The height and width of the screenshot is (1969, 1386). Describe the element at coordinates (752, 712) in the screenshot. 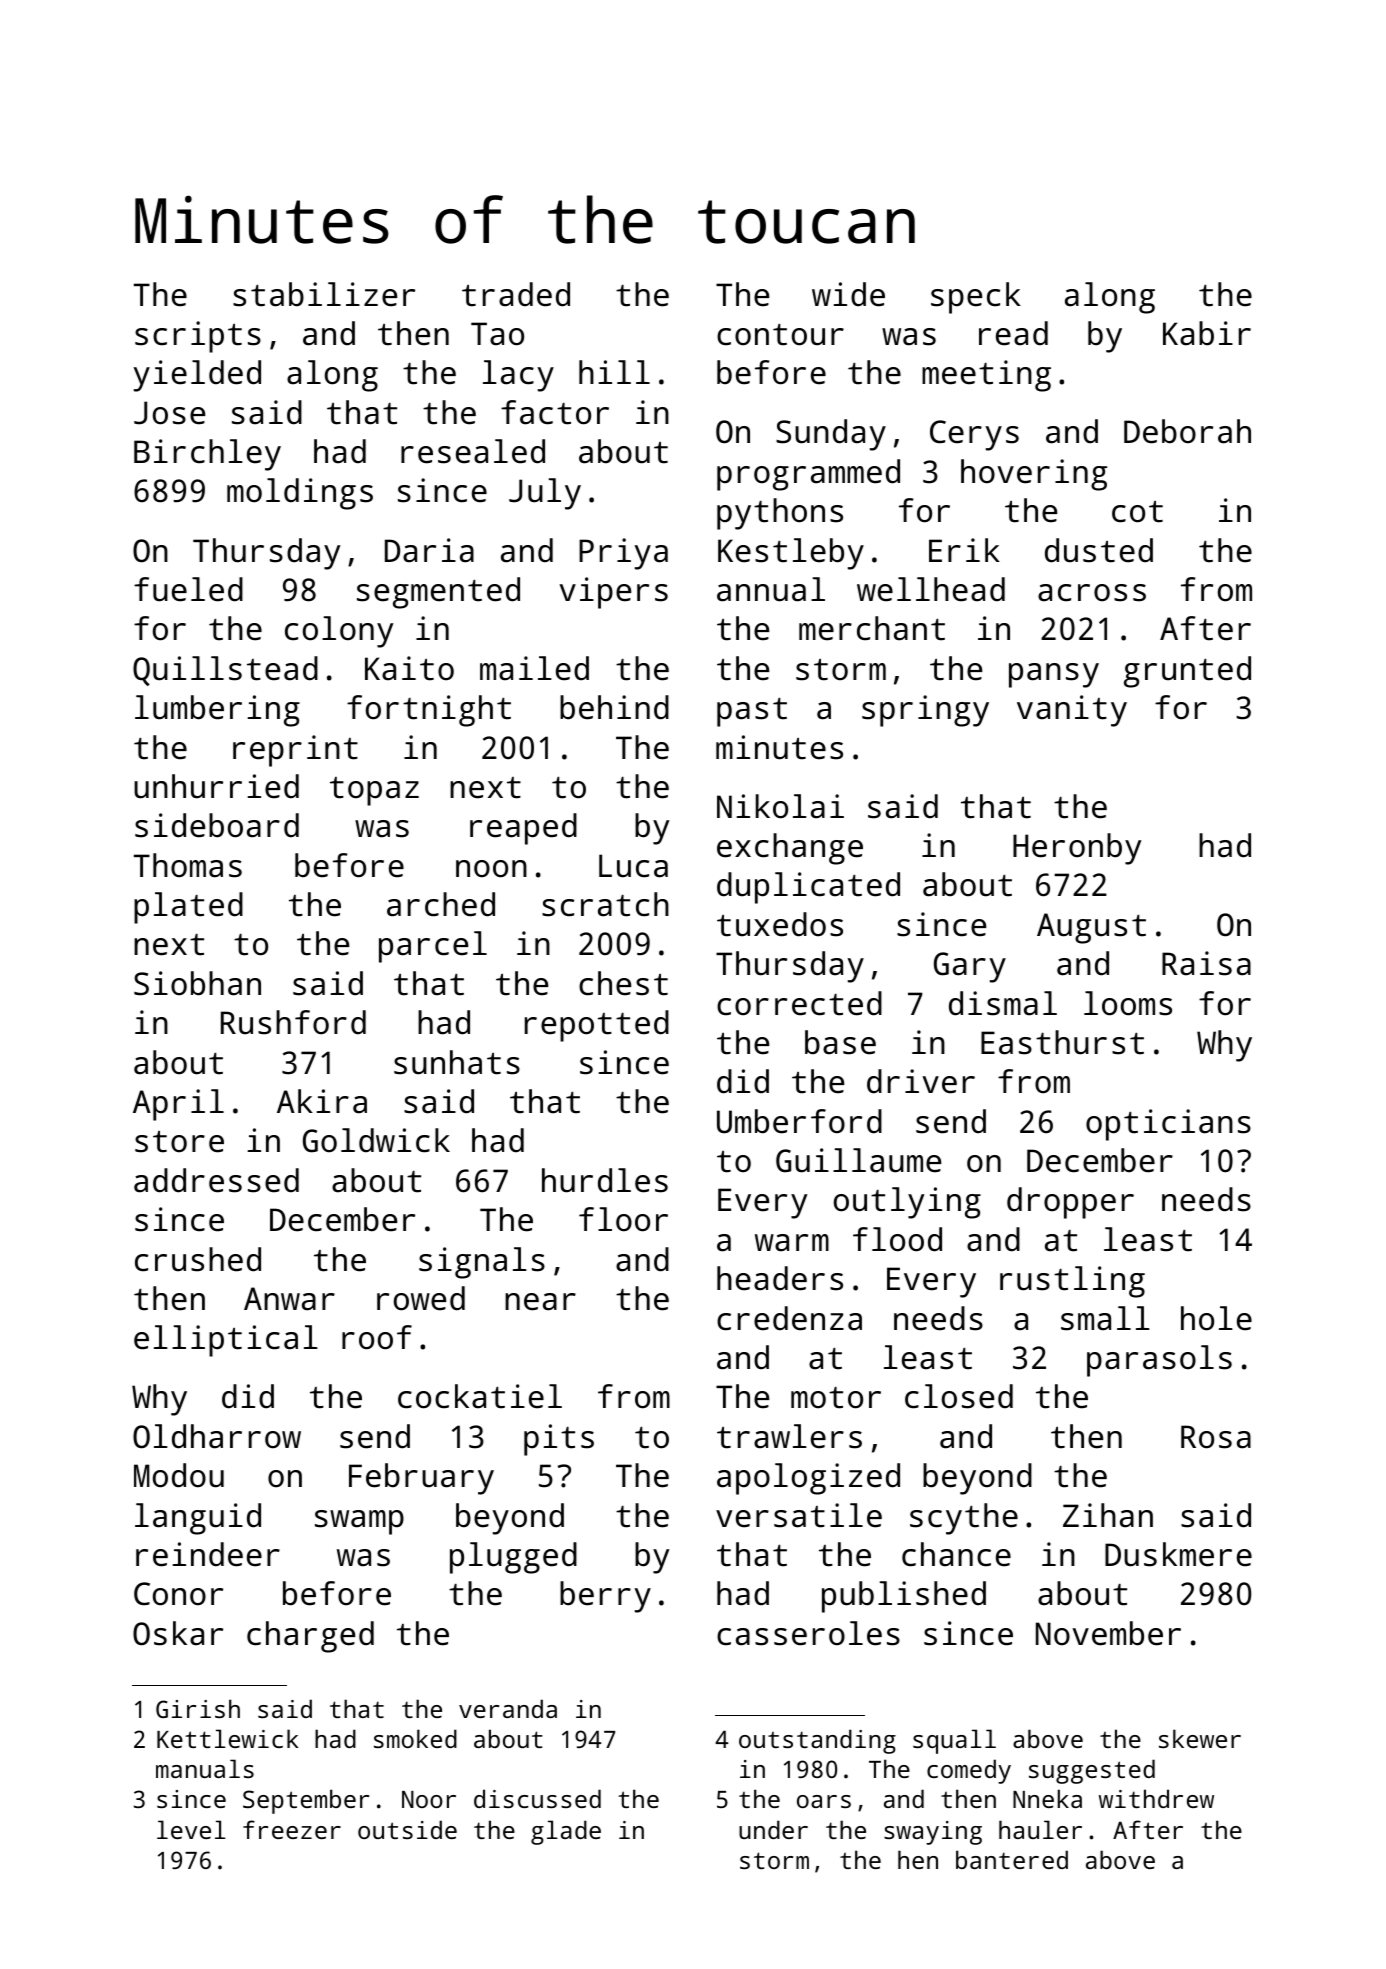

I see `past` at that location.
